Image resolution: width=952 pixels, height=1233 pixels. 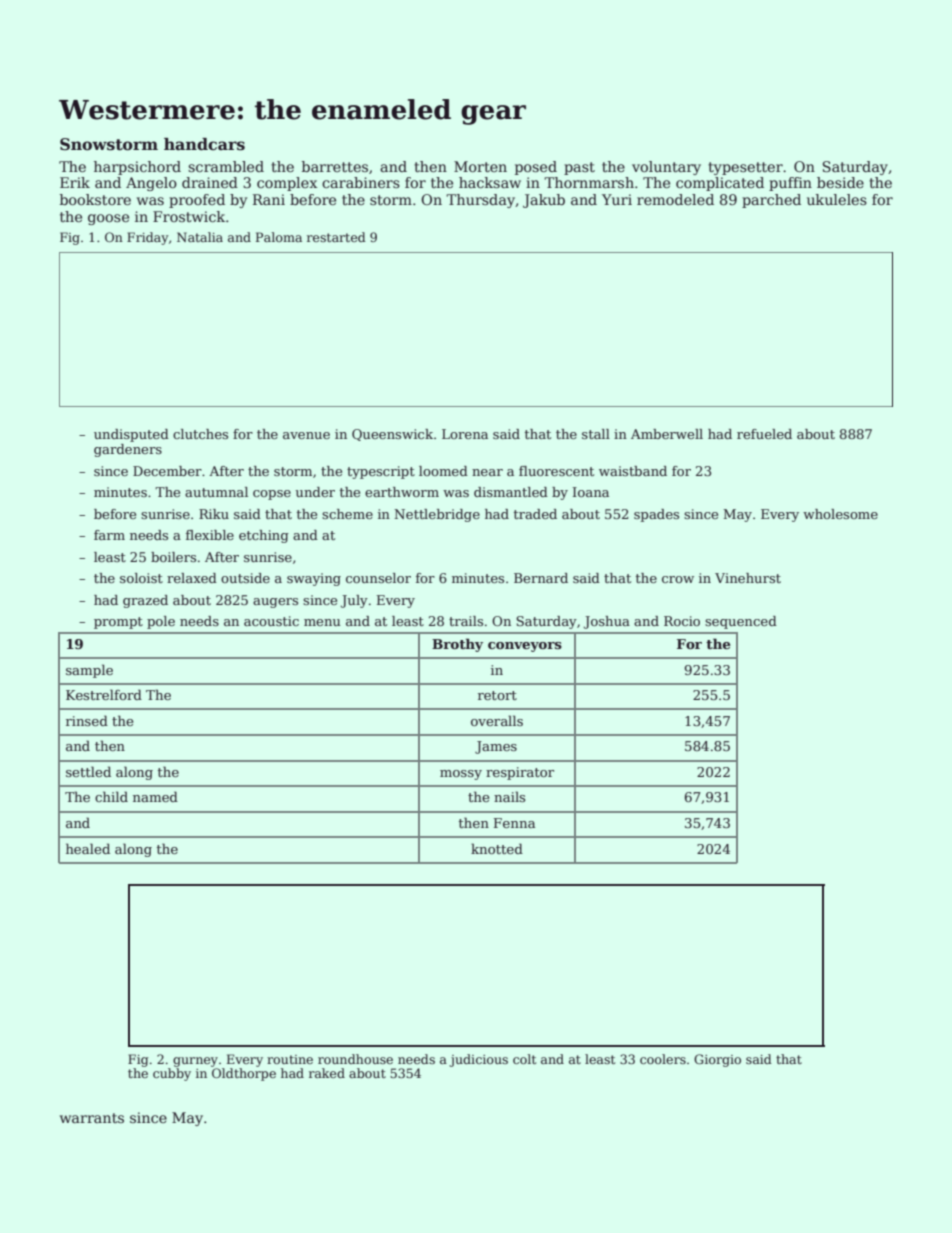 I want to click on Friday, so click(x=148, y=238).
